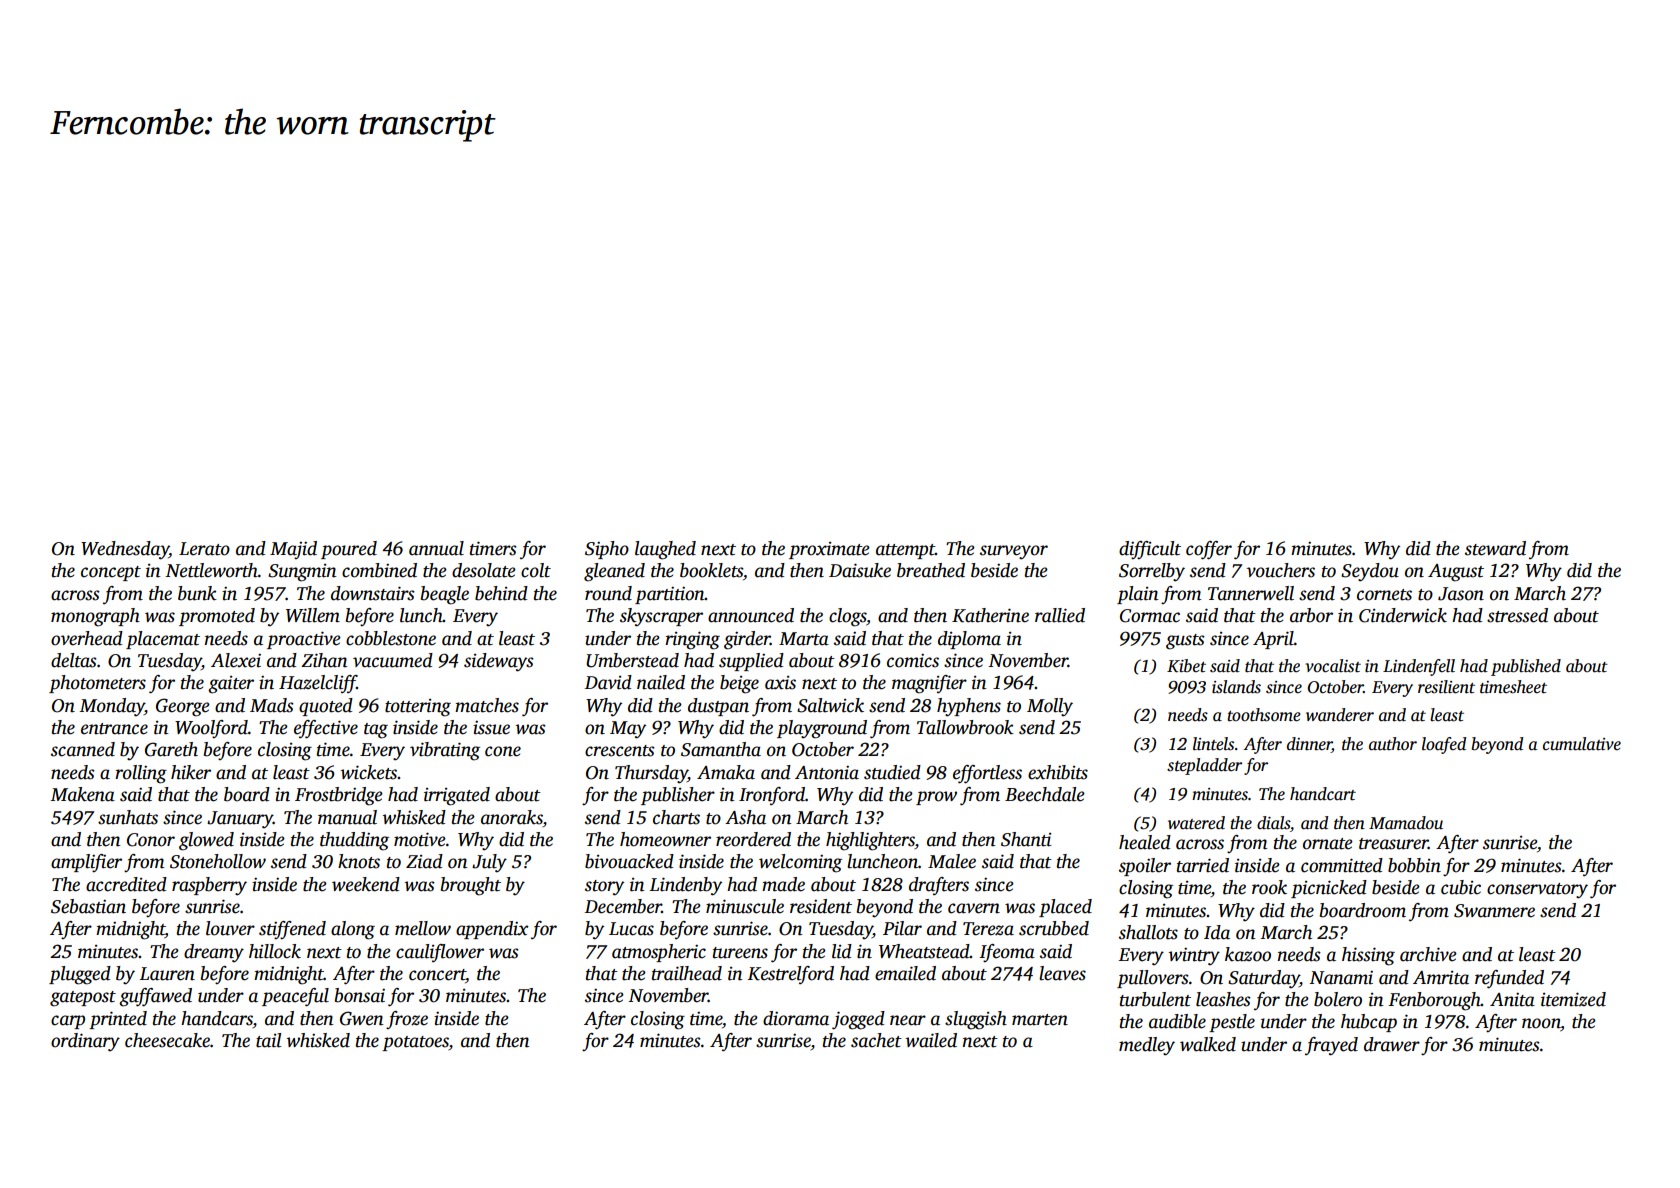 The height and width of the page is (1188, 1680). I want to click on hiker, so click(191, 772).
